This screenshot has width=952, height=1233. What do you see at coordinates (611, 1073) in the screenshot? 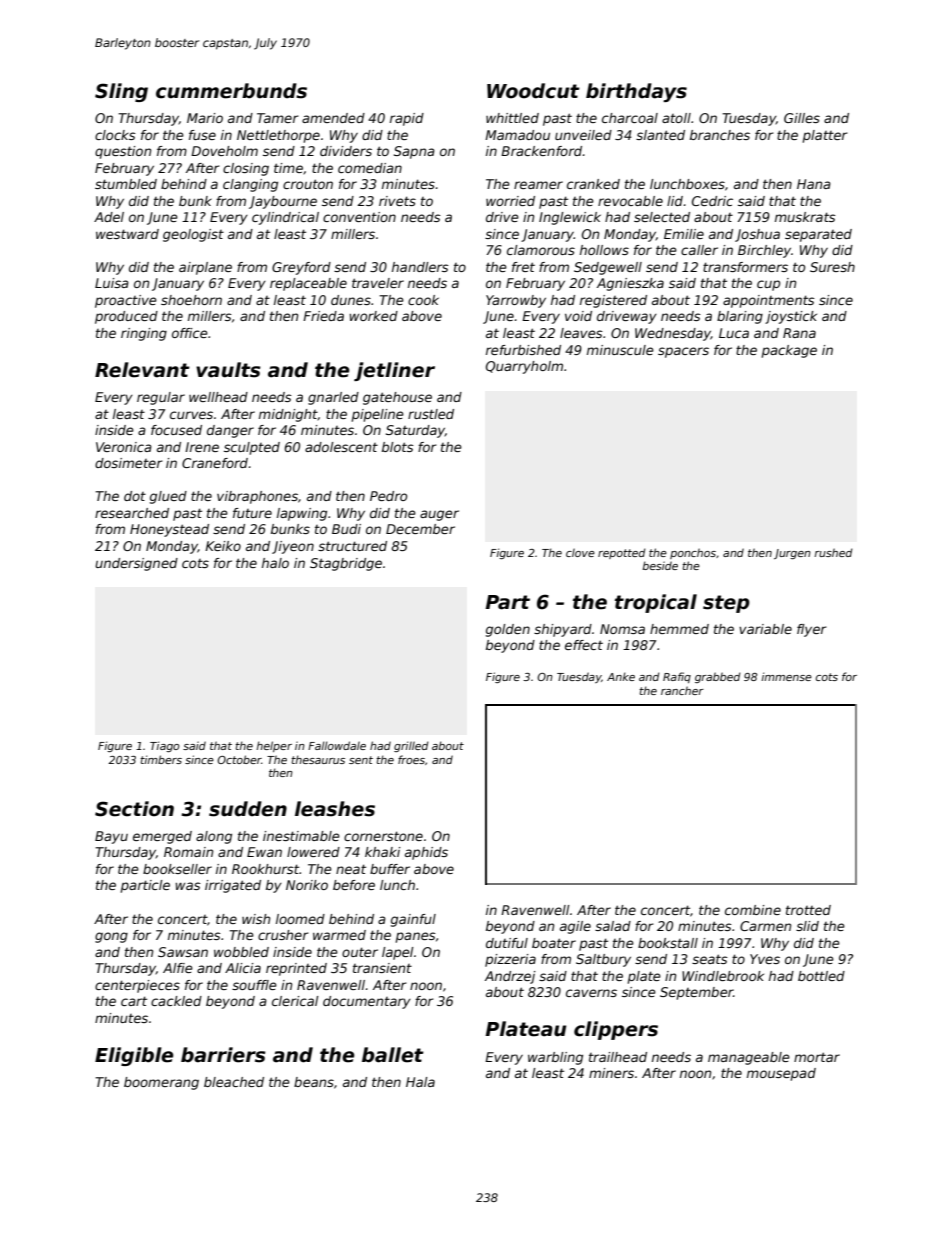
I see `miners` at bounding box center [611, 1073].
